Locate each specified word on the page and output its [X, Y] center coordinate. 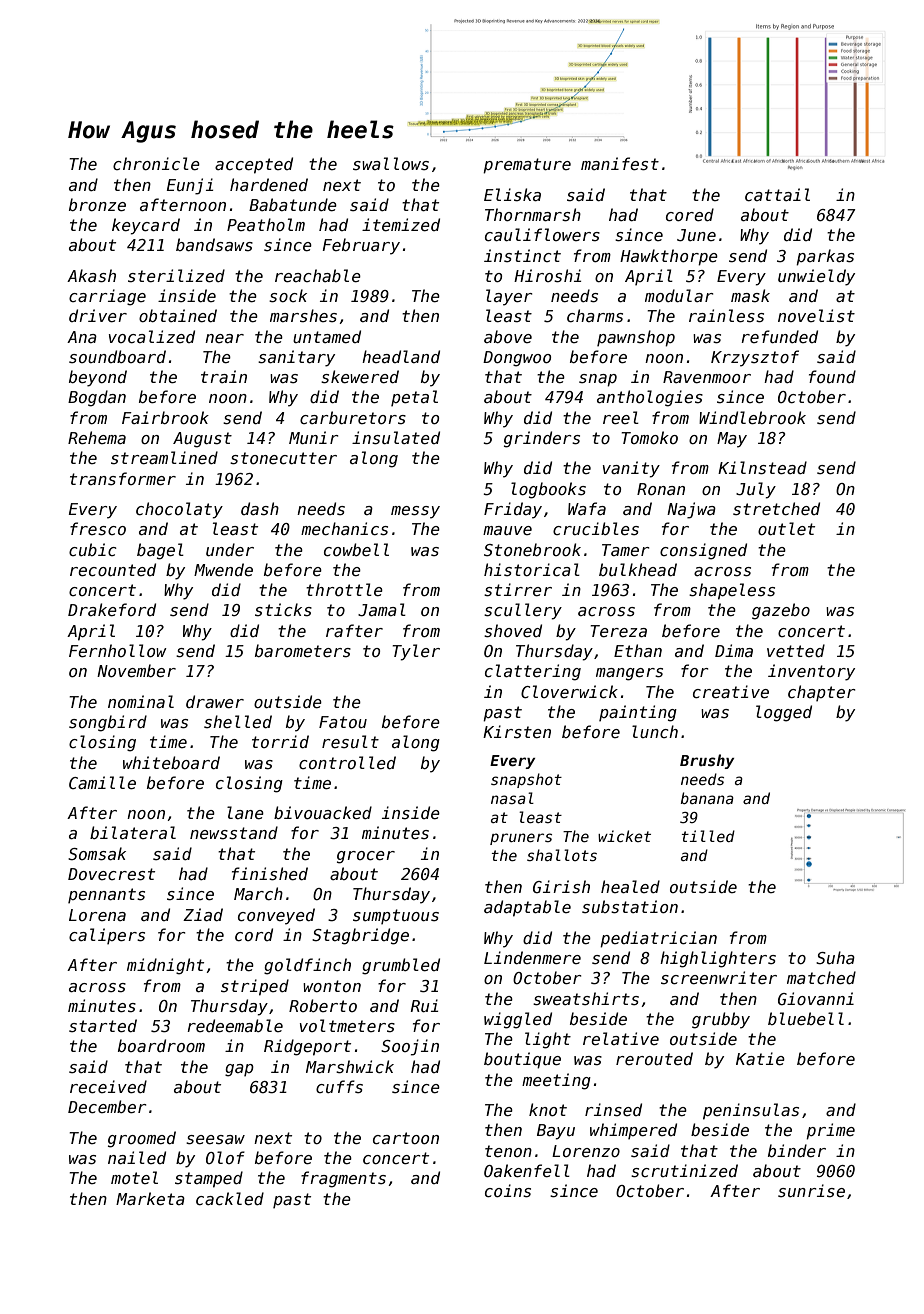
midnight [165, 966]
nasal [512, 798]
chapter [822, 693]
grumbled [401, 966]
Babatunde [293, 204]
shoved [513, 631]
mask [750, 295]
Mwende [223, 569]
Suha [835, 957]
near [224, 338]
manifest [620, 164]
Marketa [150, 1198]
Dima [734, 650]
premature [527, 166]
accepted [254, 165]
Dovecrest [111, 874]
